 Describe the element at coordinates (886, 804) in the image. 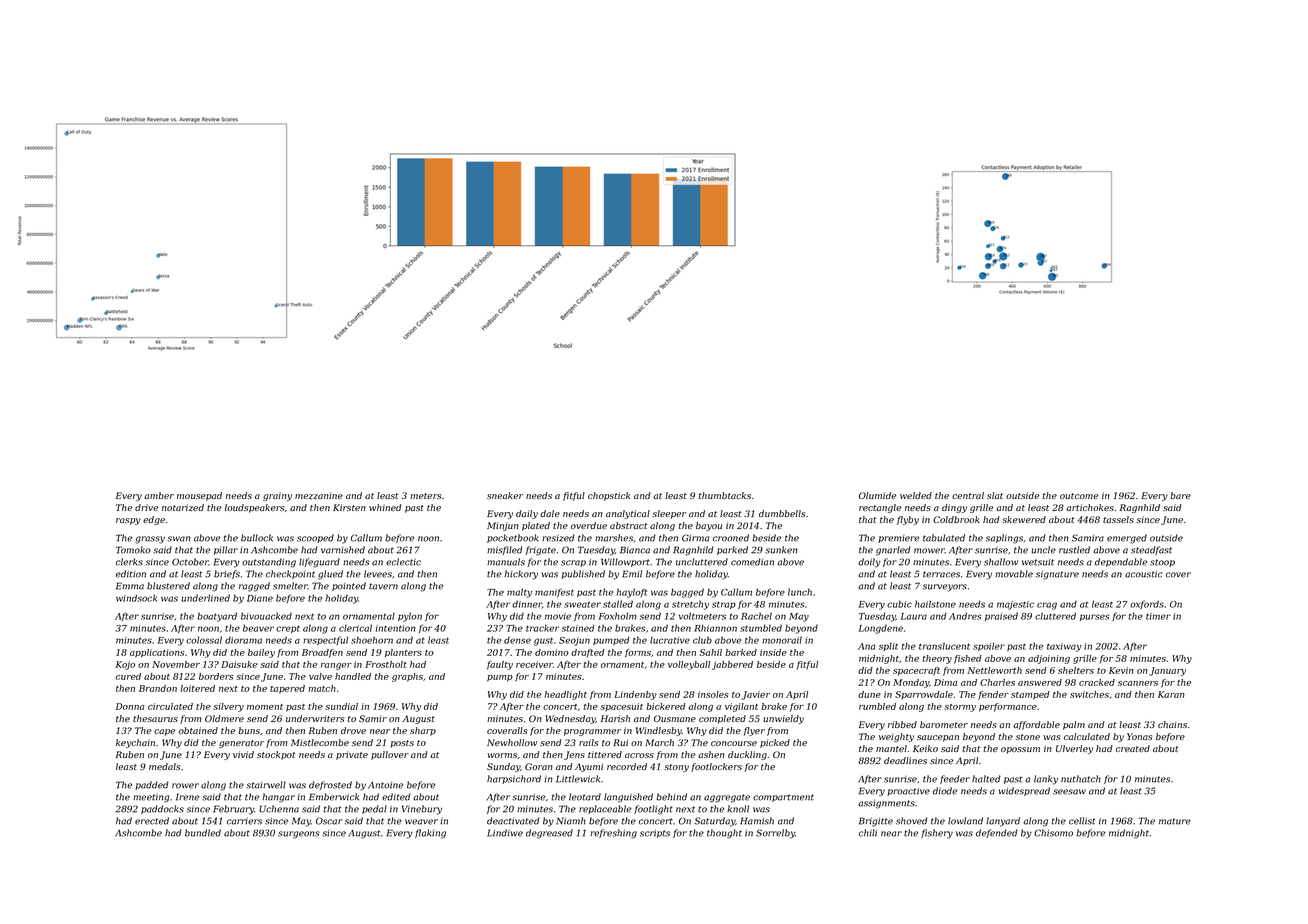

I see `assignments` at that location.
